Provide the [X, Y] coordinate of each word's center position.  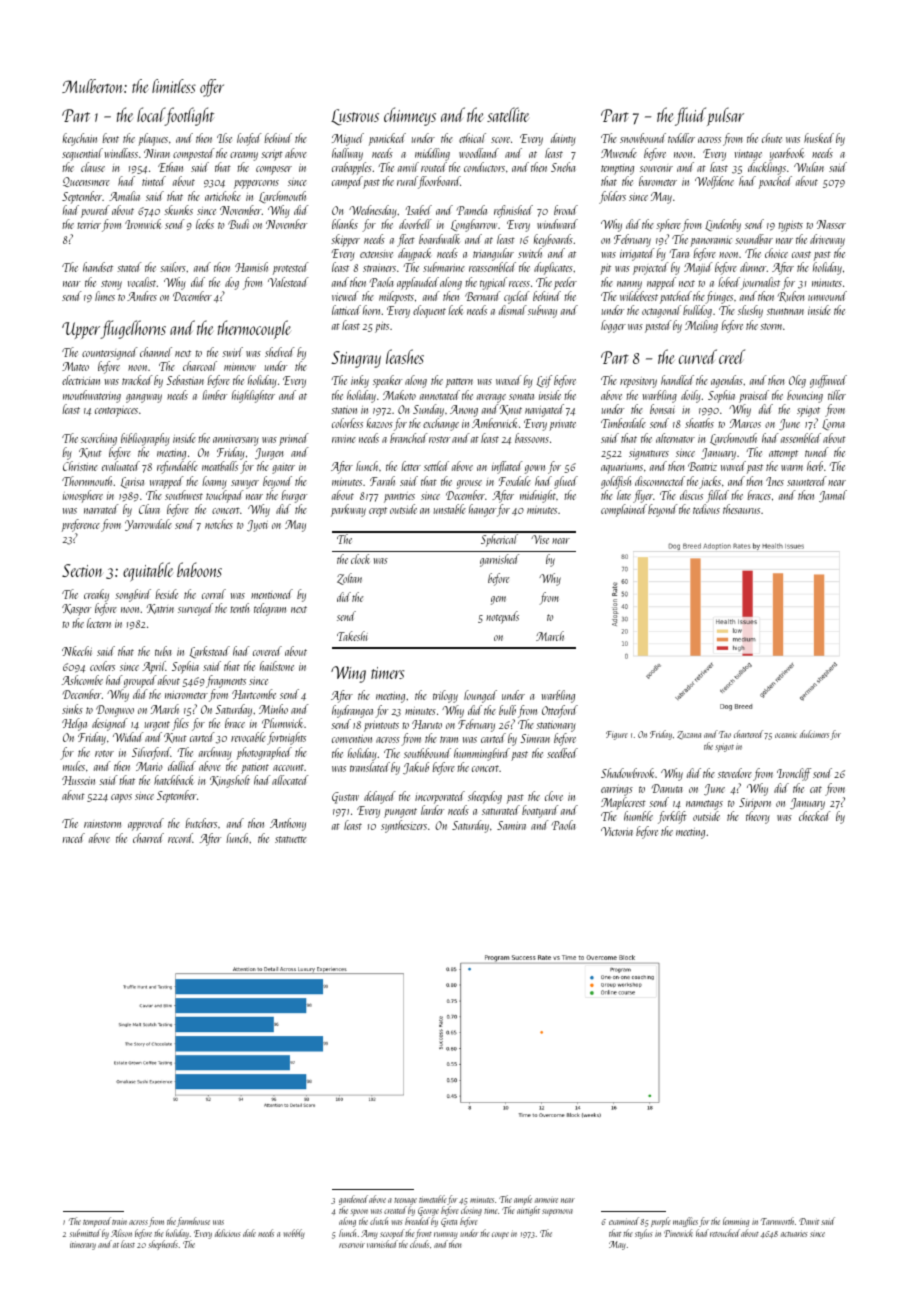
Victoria [617, 831]
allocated [290, 780]
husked [819, 138]
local [151, 114]
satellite [508, 114]
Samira [511, 825]
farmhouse [193, 1222]
